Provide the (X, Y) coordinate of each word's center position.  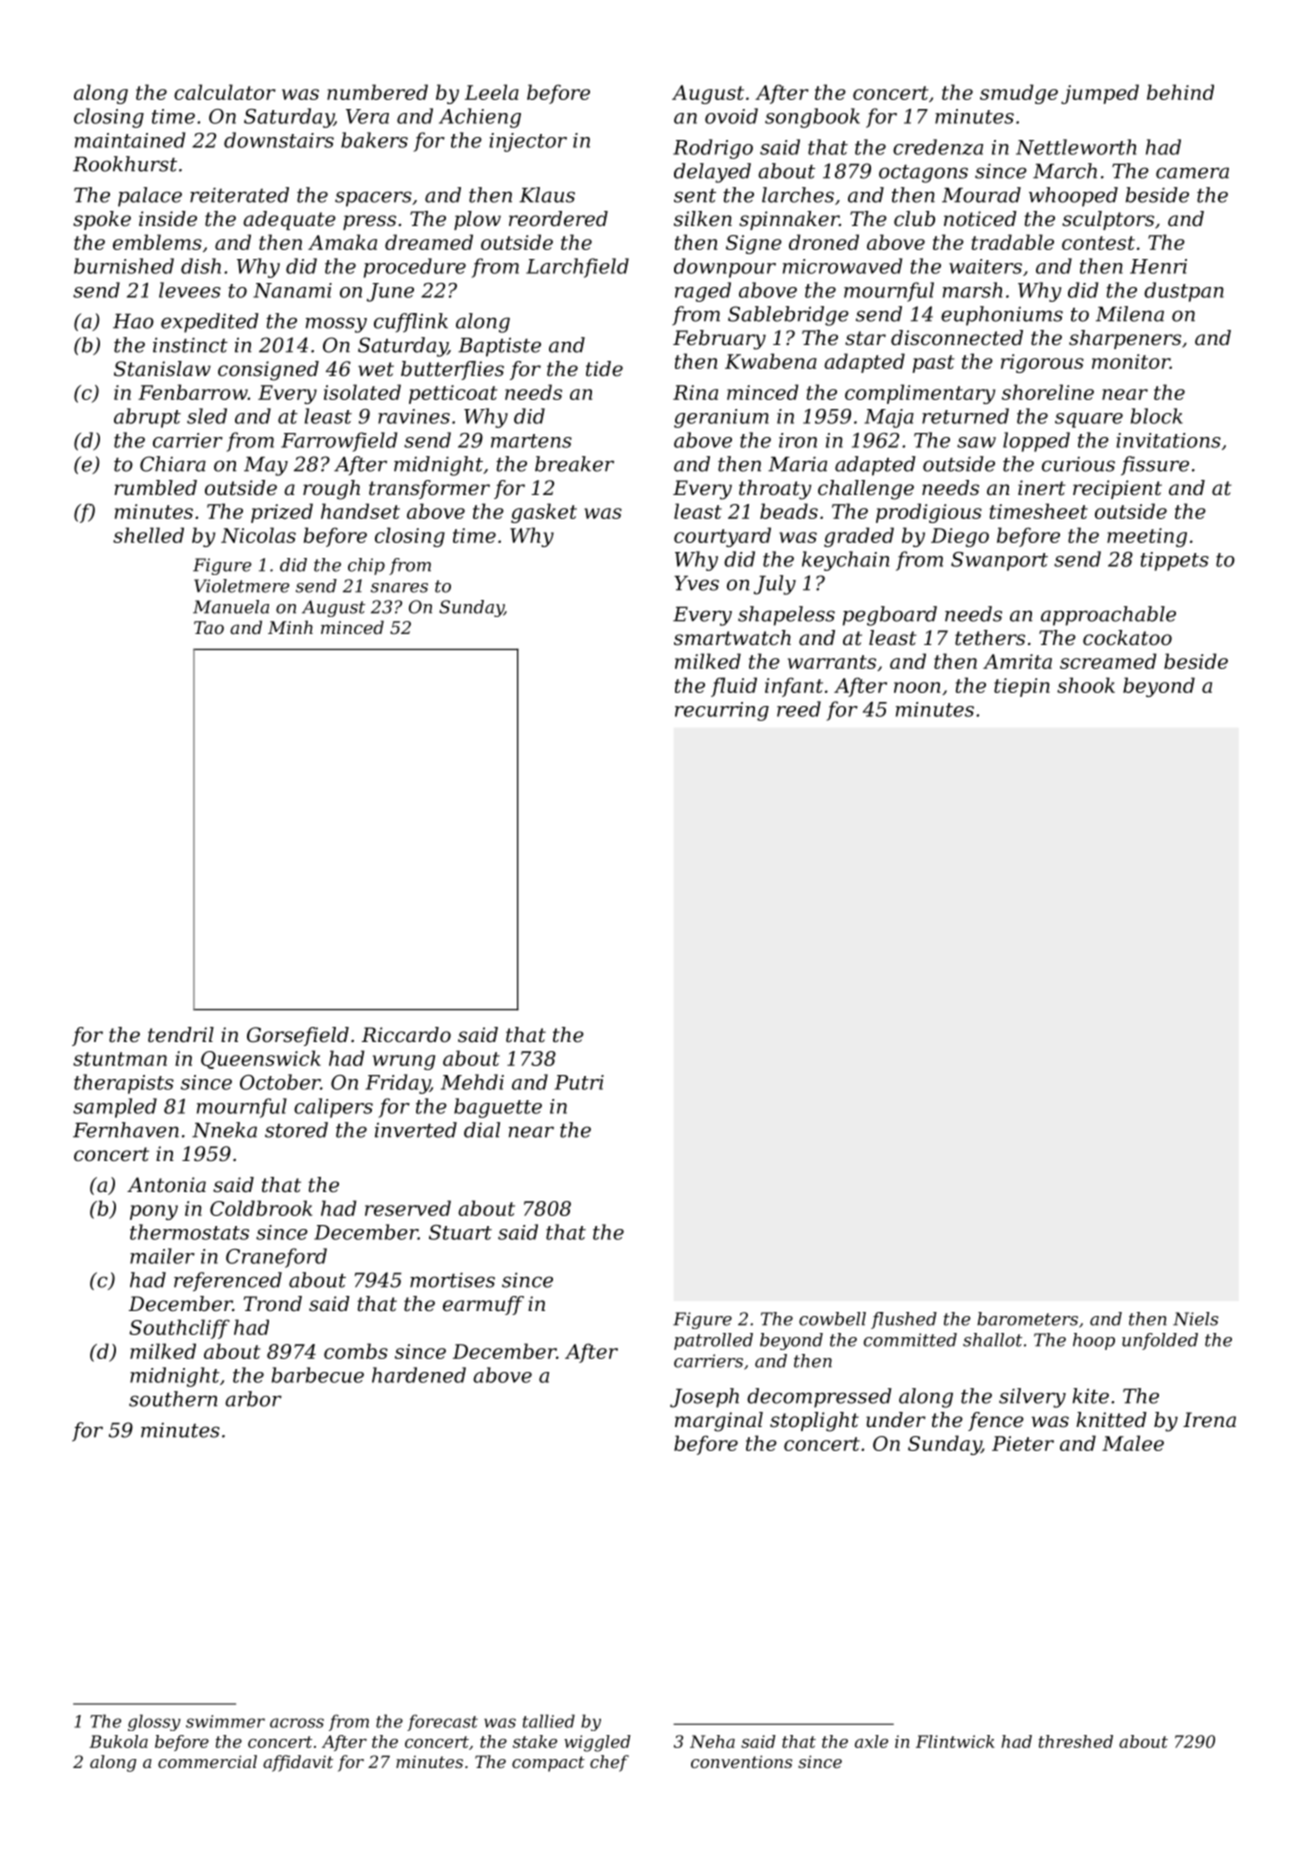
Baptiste (499, 347)
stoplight (814, 1422)
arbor (253, 1399)
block (1157, 416)
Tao (209, 627)
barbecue (318, 1375)
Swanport (999, 561)
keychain (845, 561)
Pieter (1023, 1443)
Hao (133, 321)
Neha (712, 1741)
